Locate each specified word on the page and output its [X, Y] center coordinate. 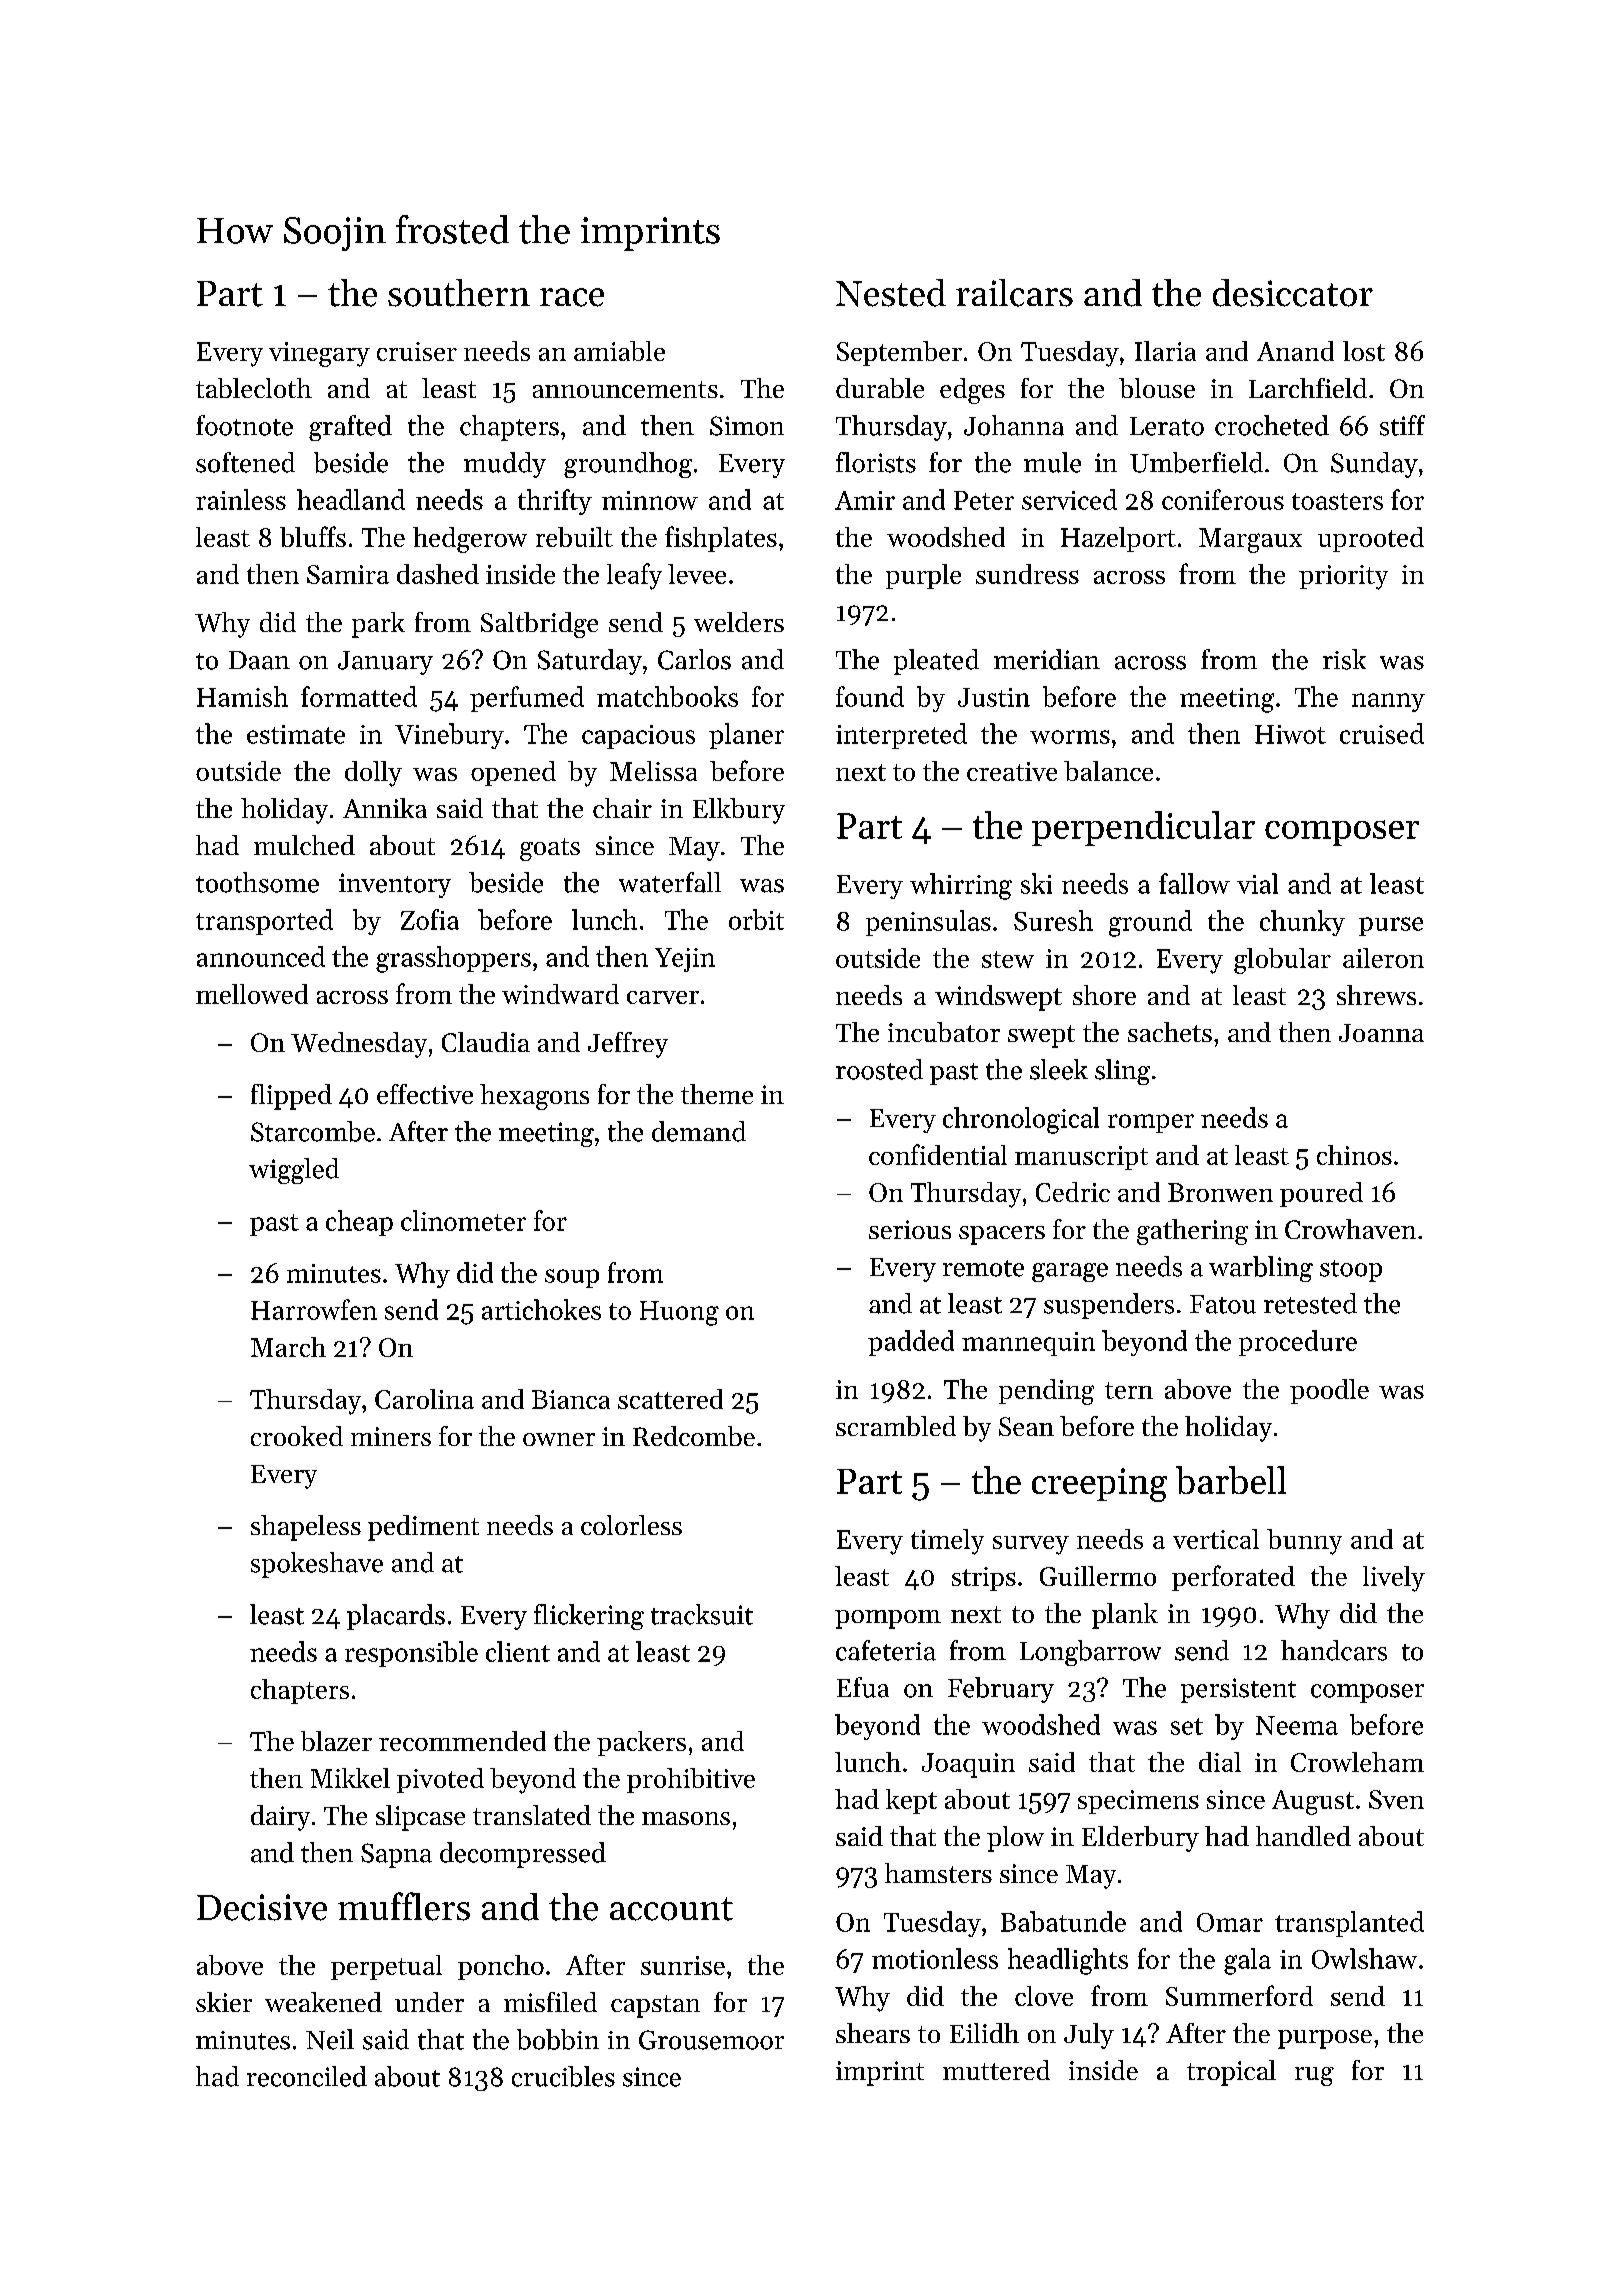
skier [224, 2002]
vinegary [319, 354]
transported [264, 922]
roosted [879, 1069]
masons [686, 1818]
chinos [1354, 1155]
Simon [747, 426]
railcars [1014, 293]
